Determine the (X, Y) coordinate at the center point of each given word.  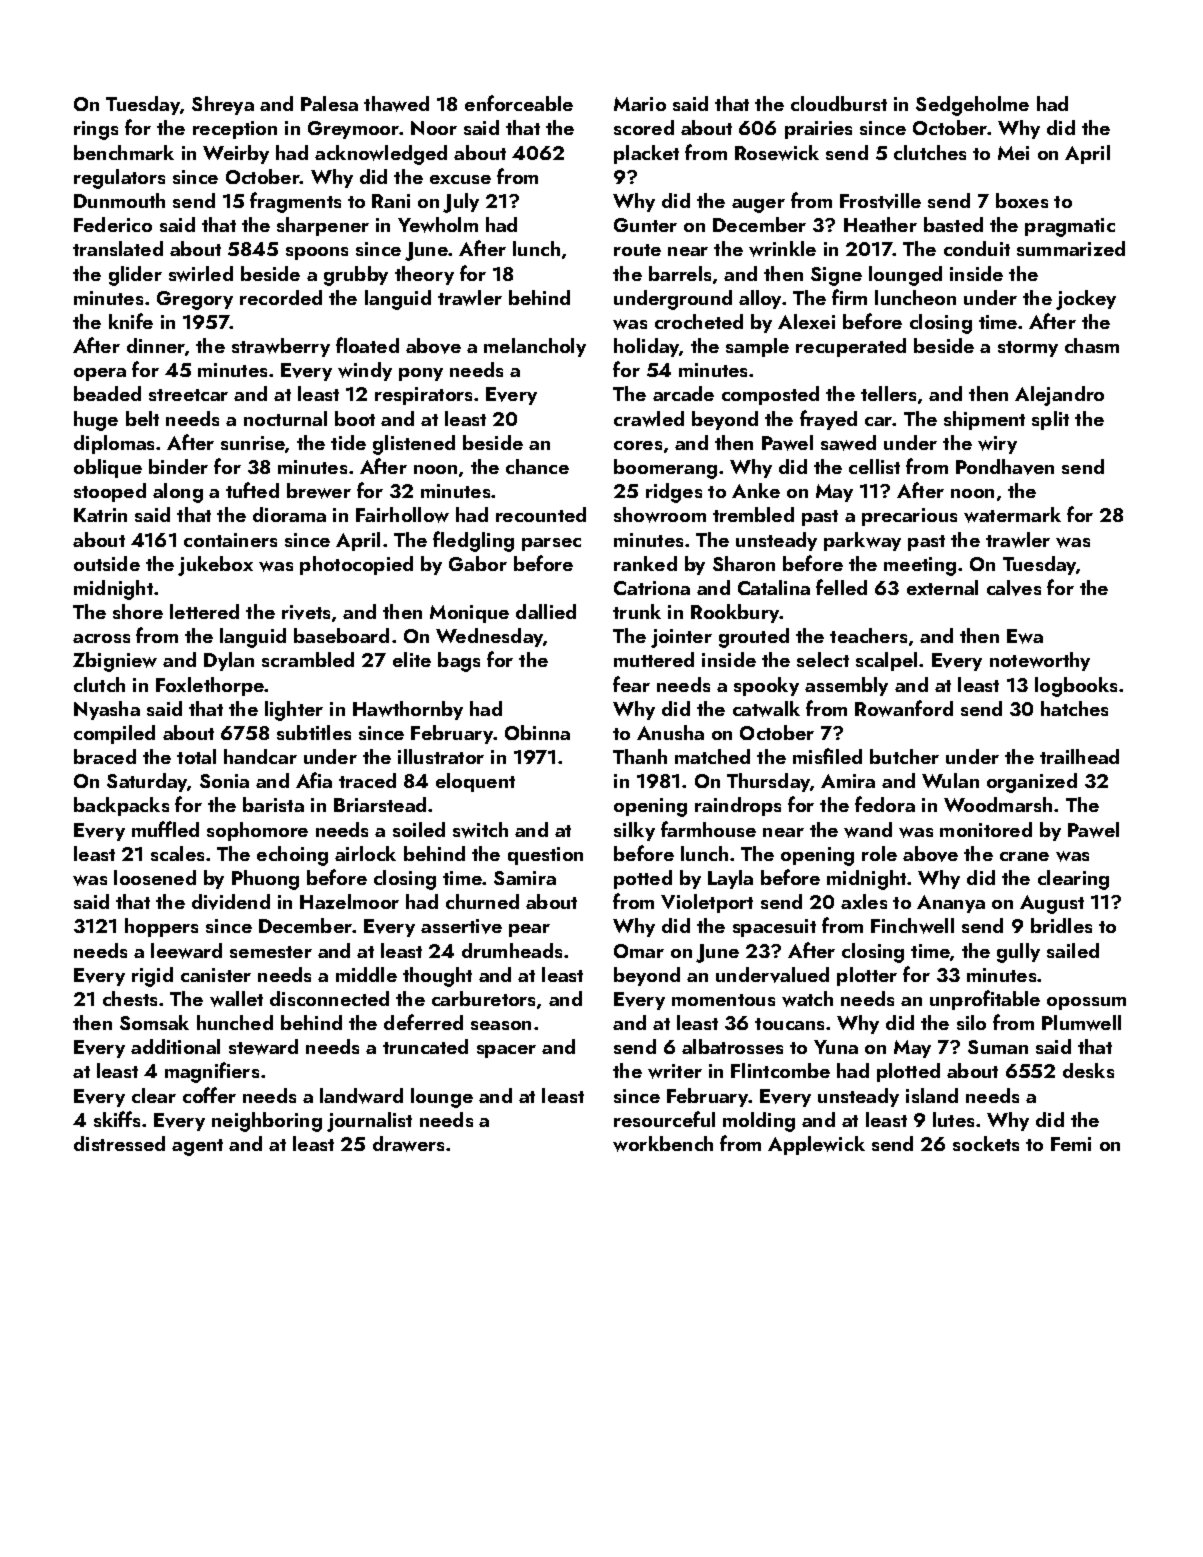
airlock (365, 853)
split (1050, 420)
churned (482, 901)
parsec (551, 544)
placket (646, 154)
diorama (289, 514)
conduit (977, 248)
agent (197, 1147)
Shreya (223, 105)
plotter (867, 976)
